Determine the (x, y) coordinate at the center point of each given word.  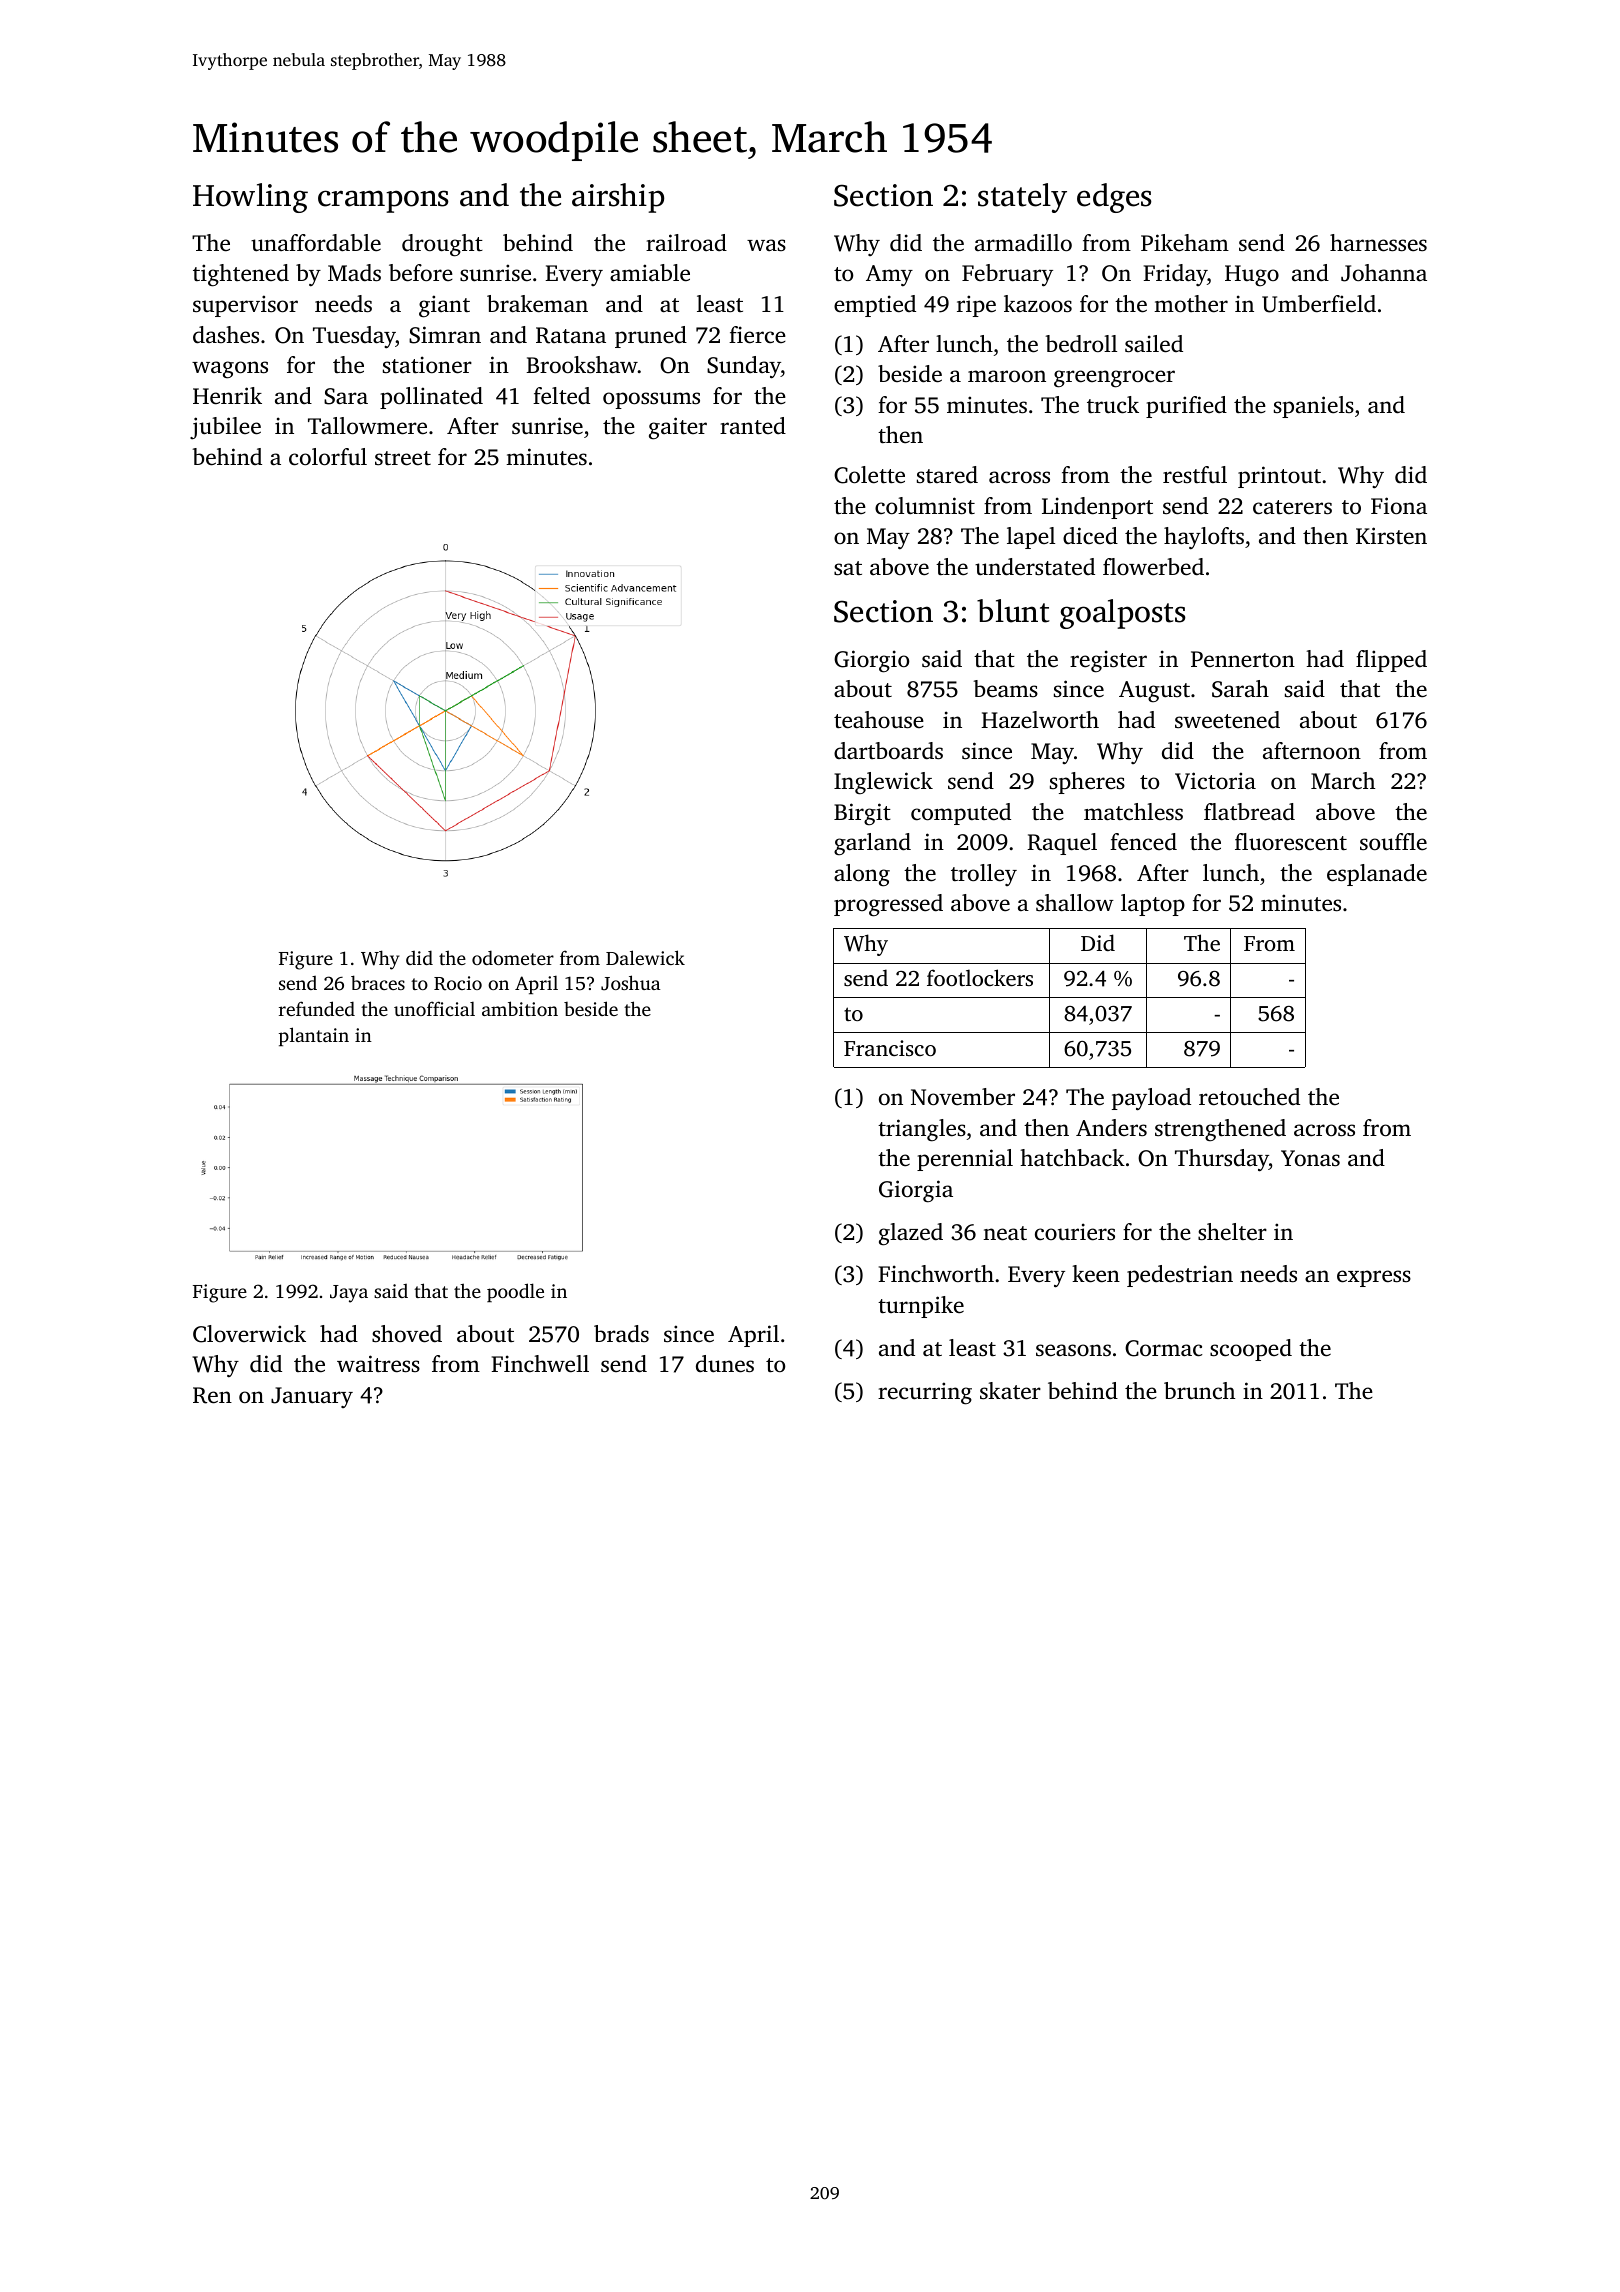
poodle (515, 1292)
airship (618, 198)
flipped (1391, 661)
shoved (407, 1334)
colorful (328, 457)
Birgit (862, 814)
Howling (250, 198)
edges (1114, 198)
